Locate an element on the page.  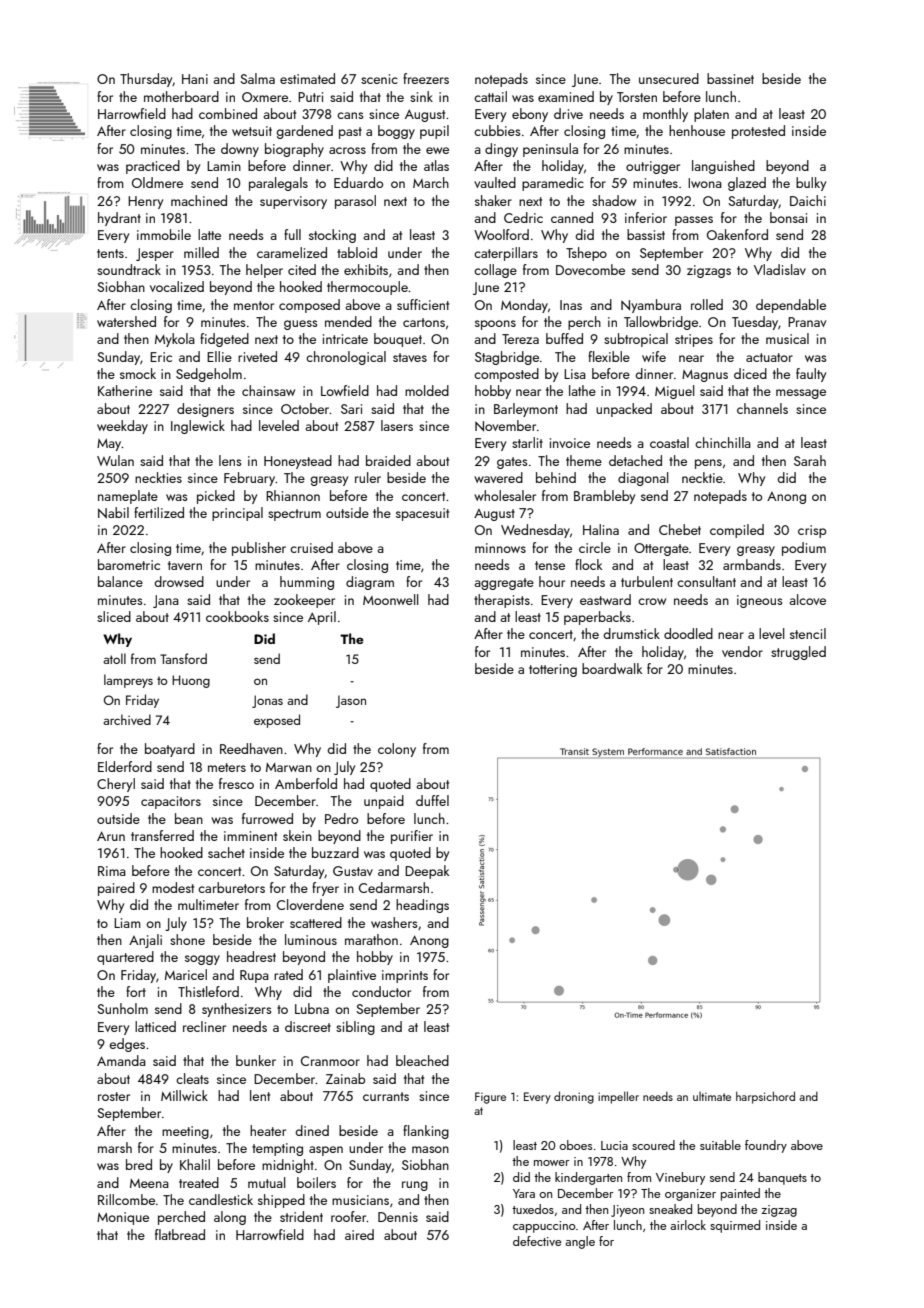
heater is located at coordinates (268, 1130).
